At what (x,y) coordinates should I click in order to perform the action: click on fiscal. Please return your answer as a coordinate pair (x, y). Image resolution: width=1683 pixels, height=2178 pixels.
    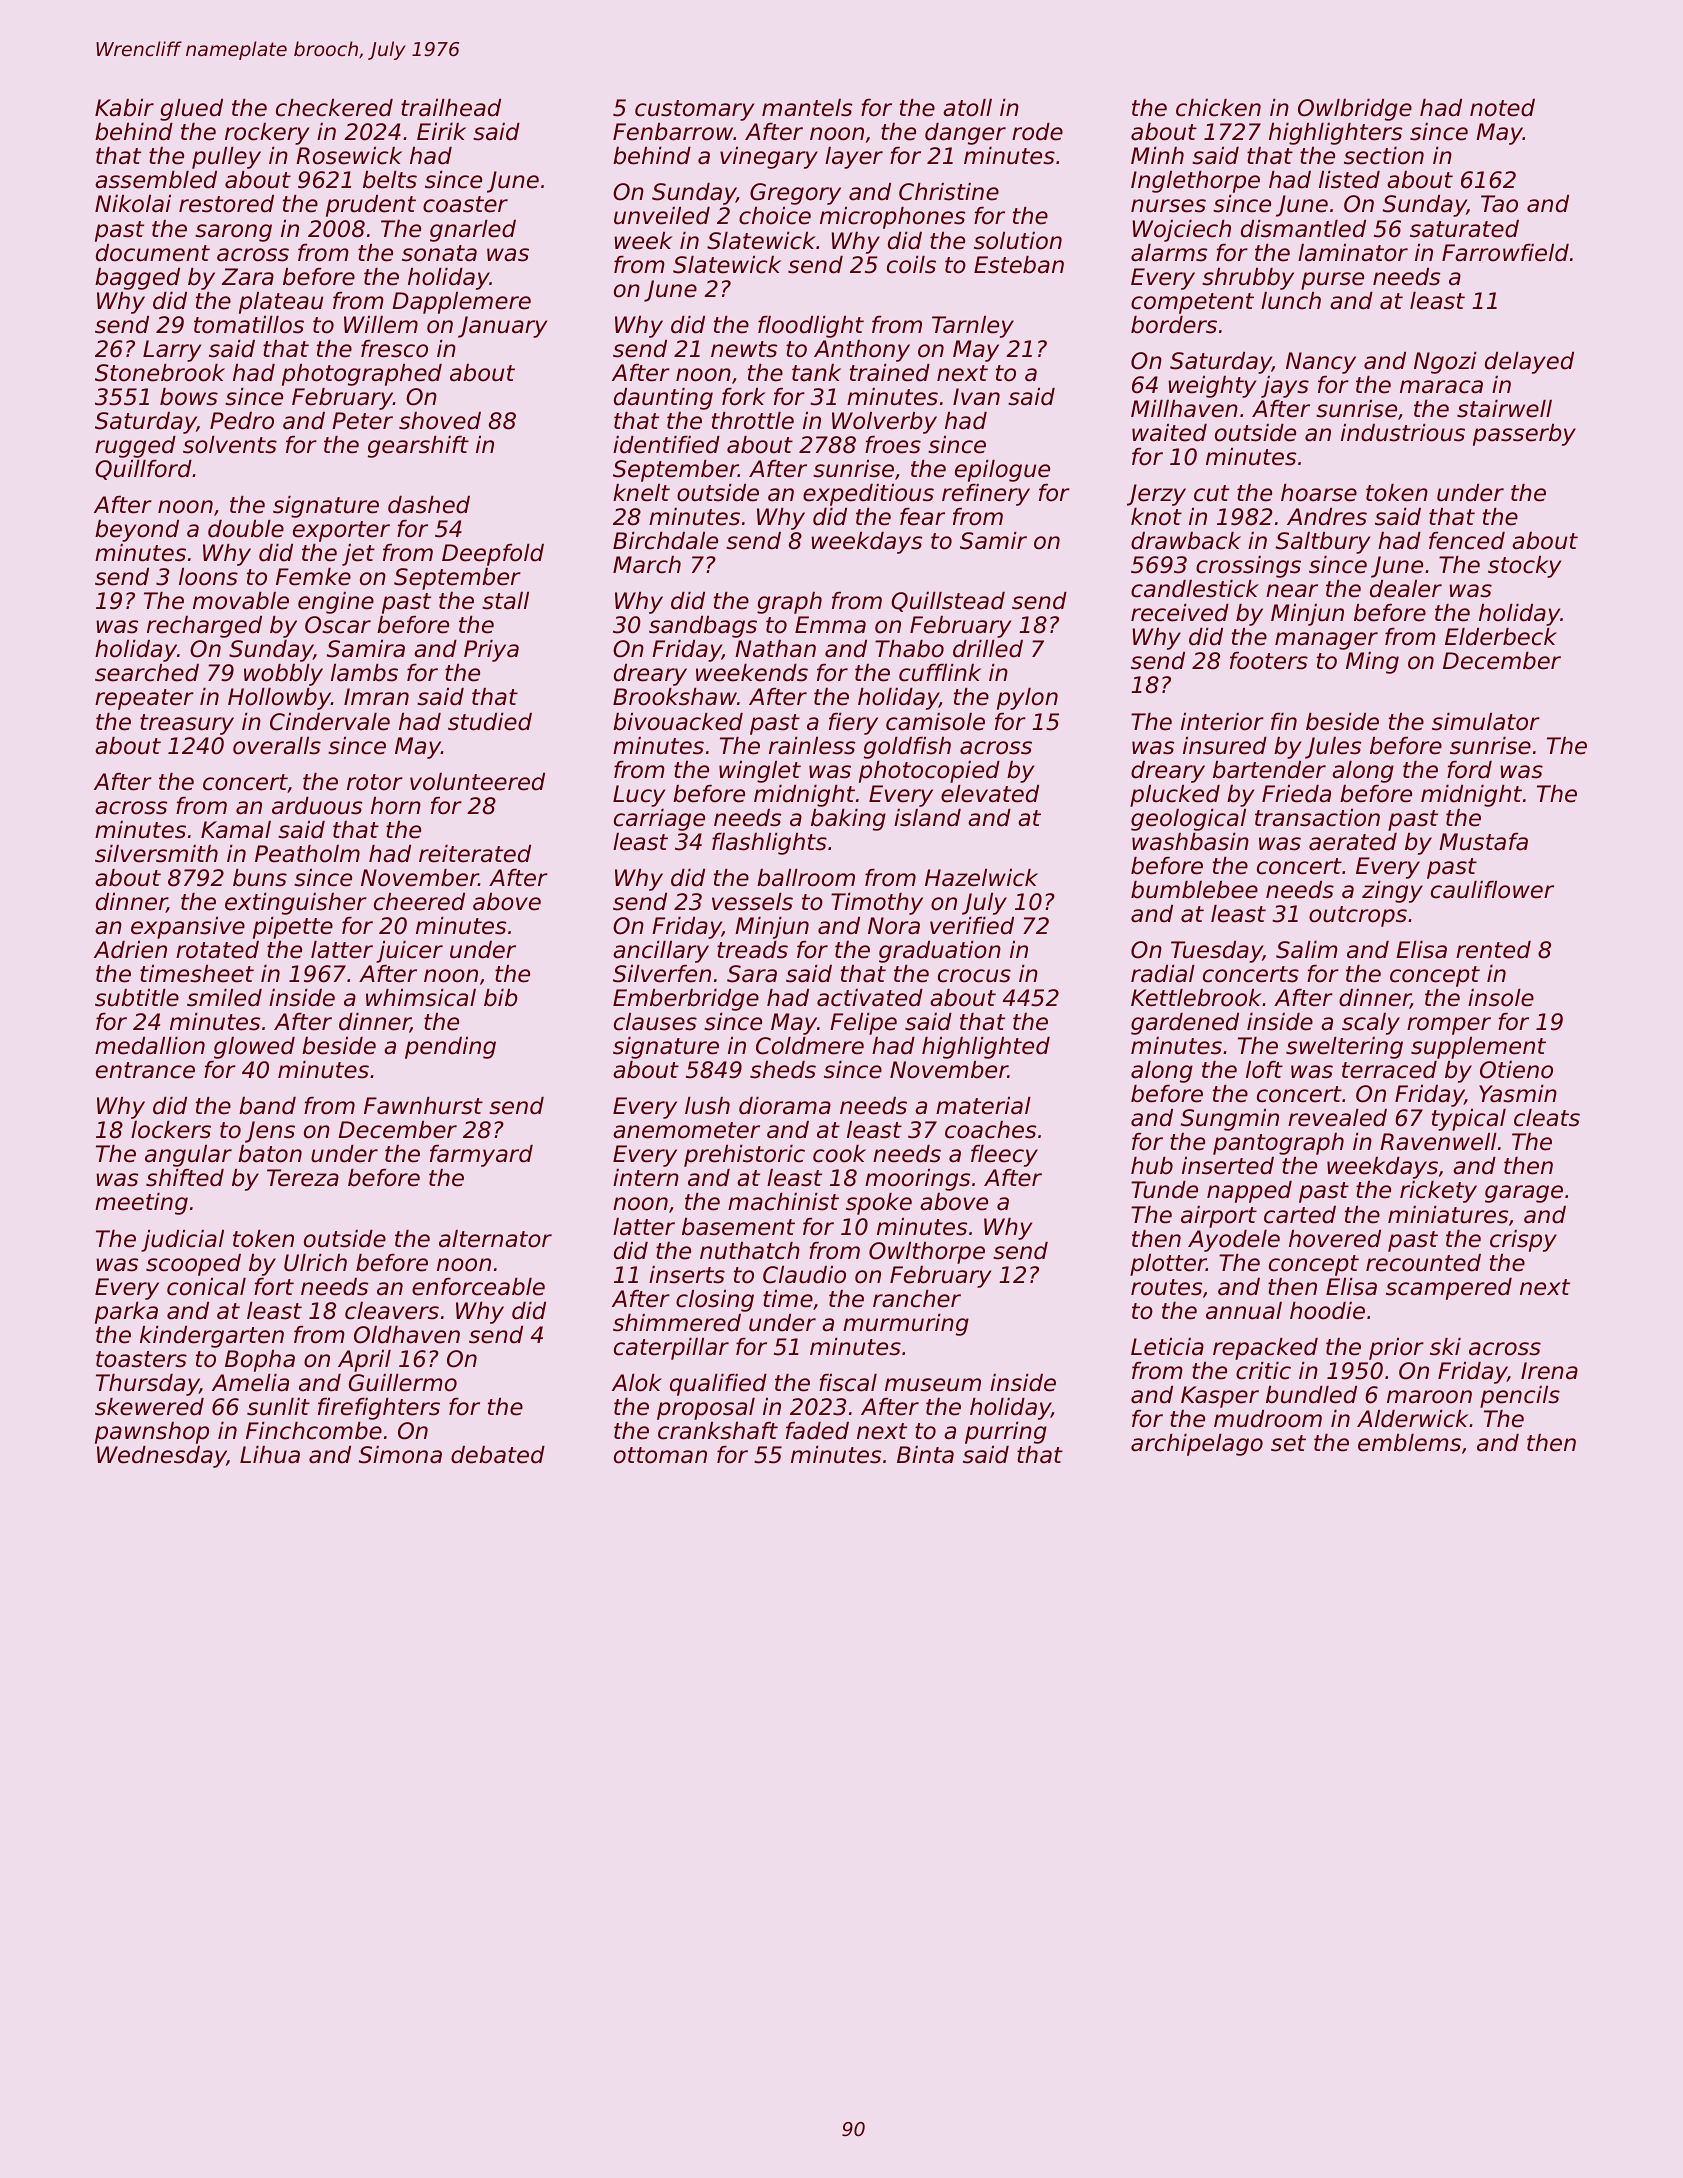
    Looking at the image, I should click on (848, 1383).
